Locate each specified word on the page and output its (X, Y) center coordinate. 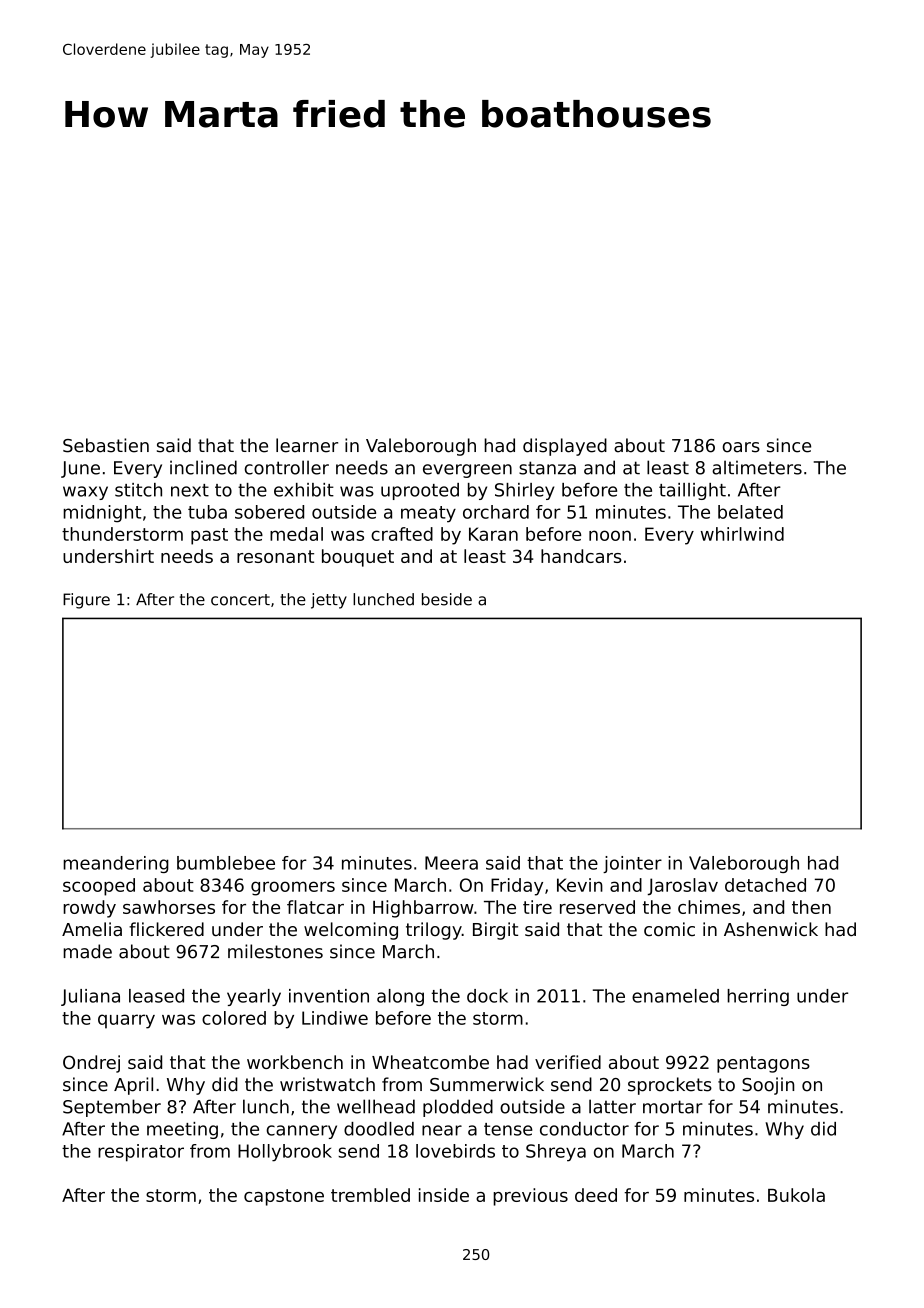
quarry (126, 1021)
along (400, 997)
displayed (565, 447)
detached (765, 885)
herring (758, 997)
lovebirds (455, 1151)
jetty (329, 601)
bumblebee (226, 863)
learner (307, 445)
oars (741, 447)
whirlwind (742, 534)
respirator (141, 1153)
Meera (451, 863)
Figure (86, 601)
